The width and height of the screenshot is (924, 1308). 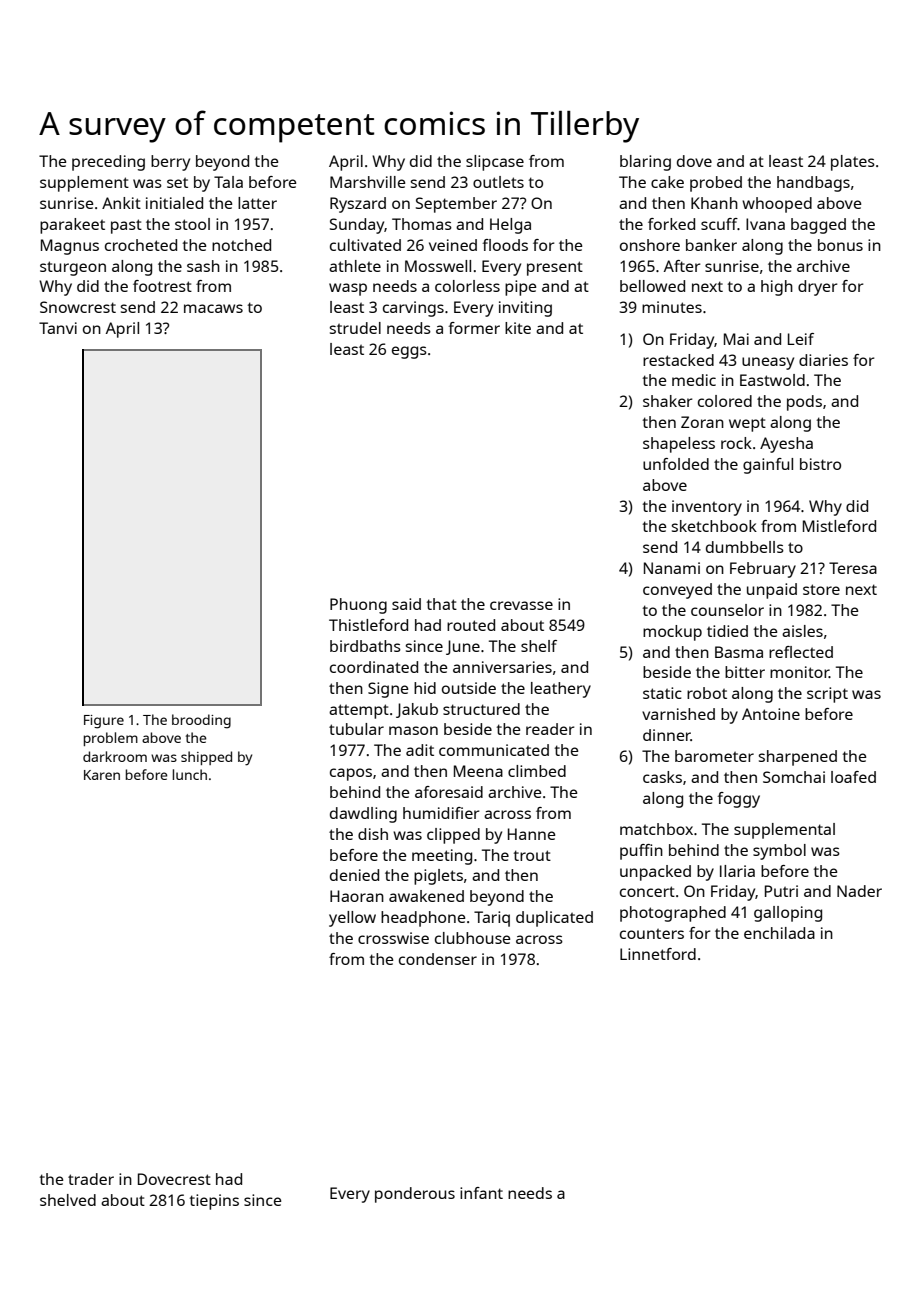 What do you see at coordinates (373, 834) in the screenshot?
I see `dish` at bounding box center [373, 834].
